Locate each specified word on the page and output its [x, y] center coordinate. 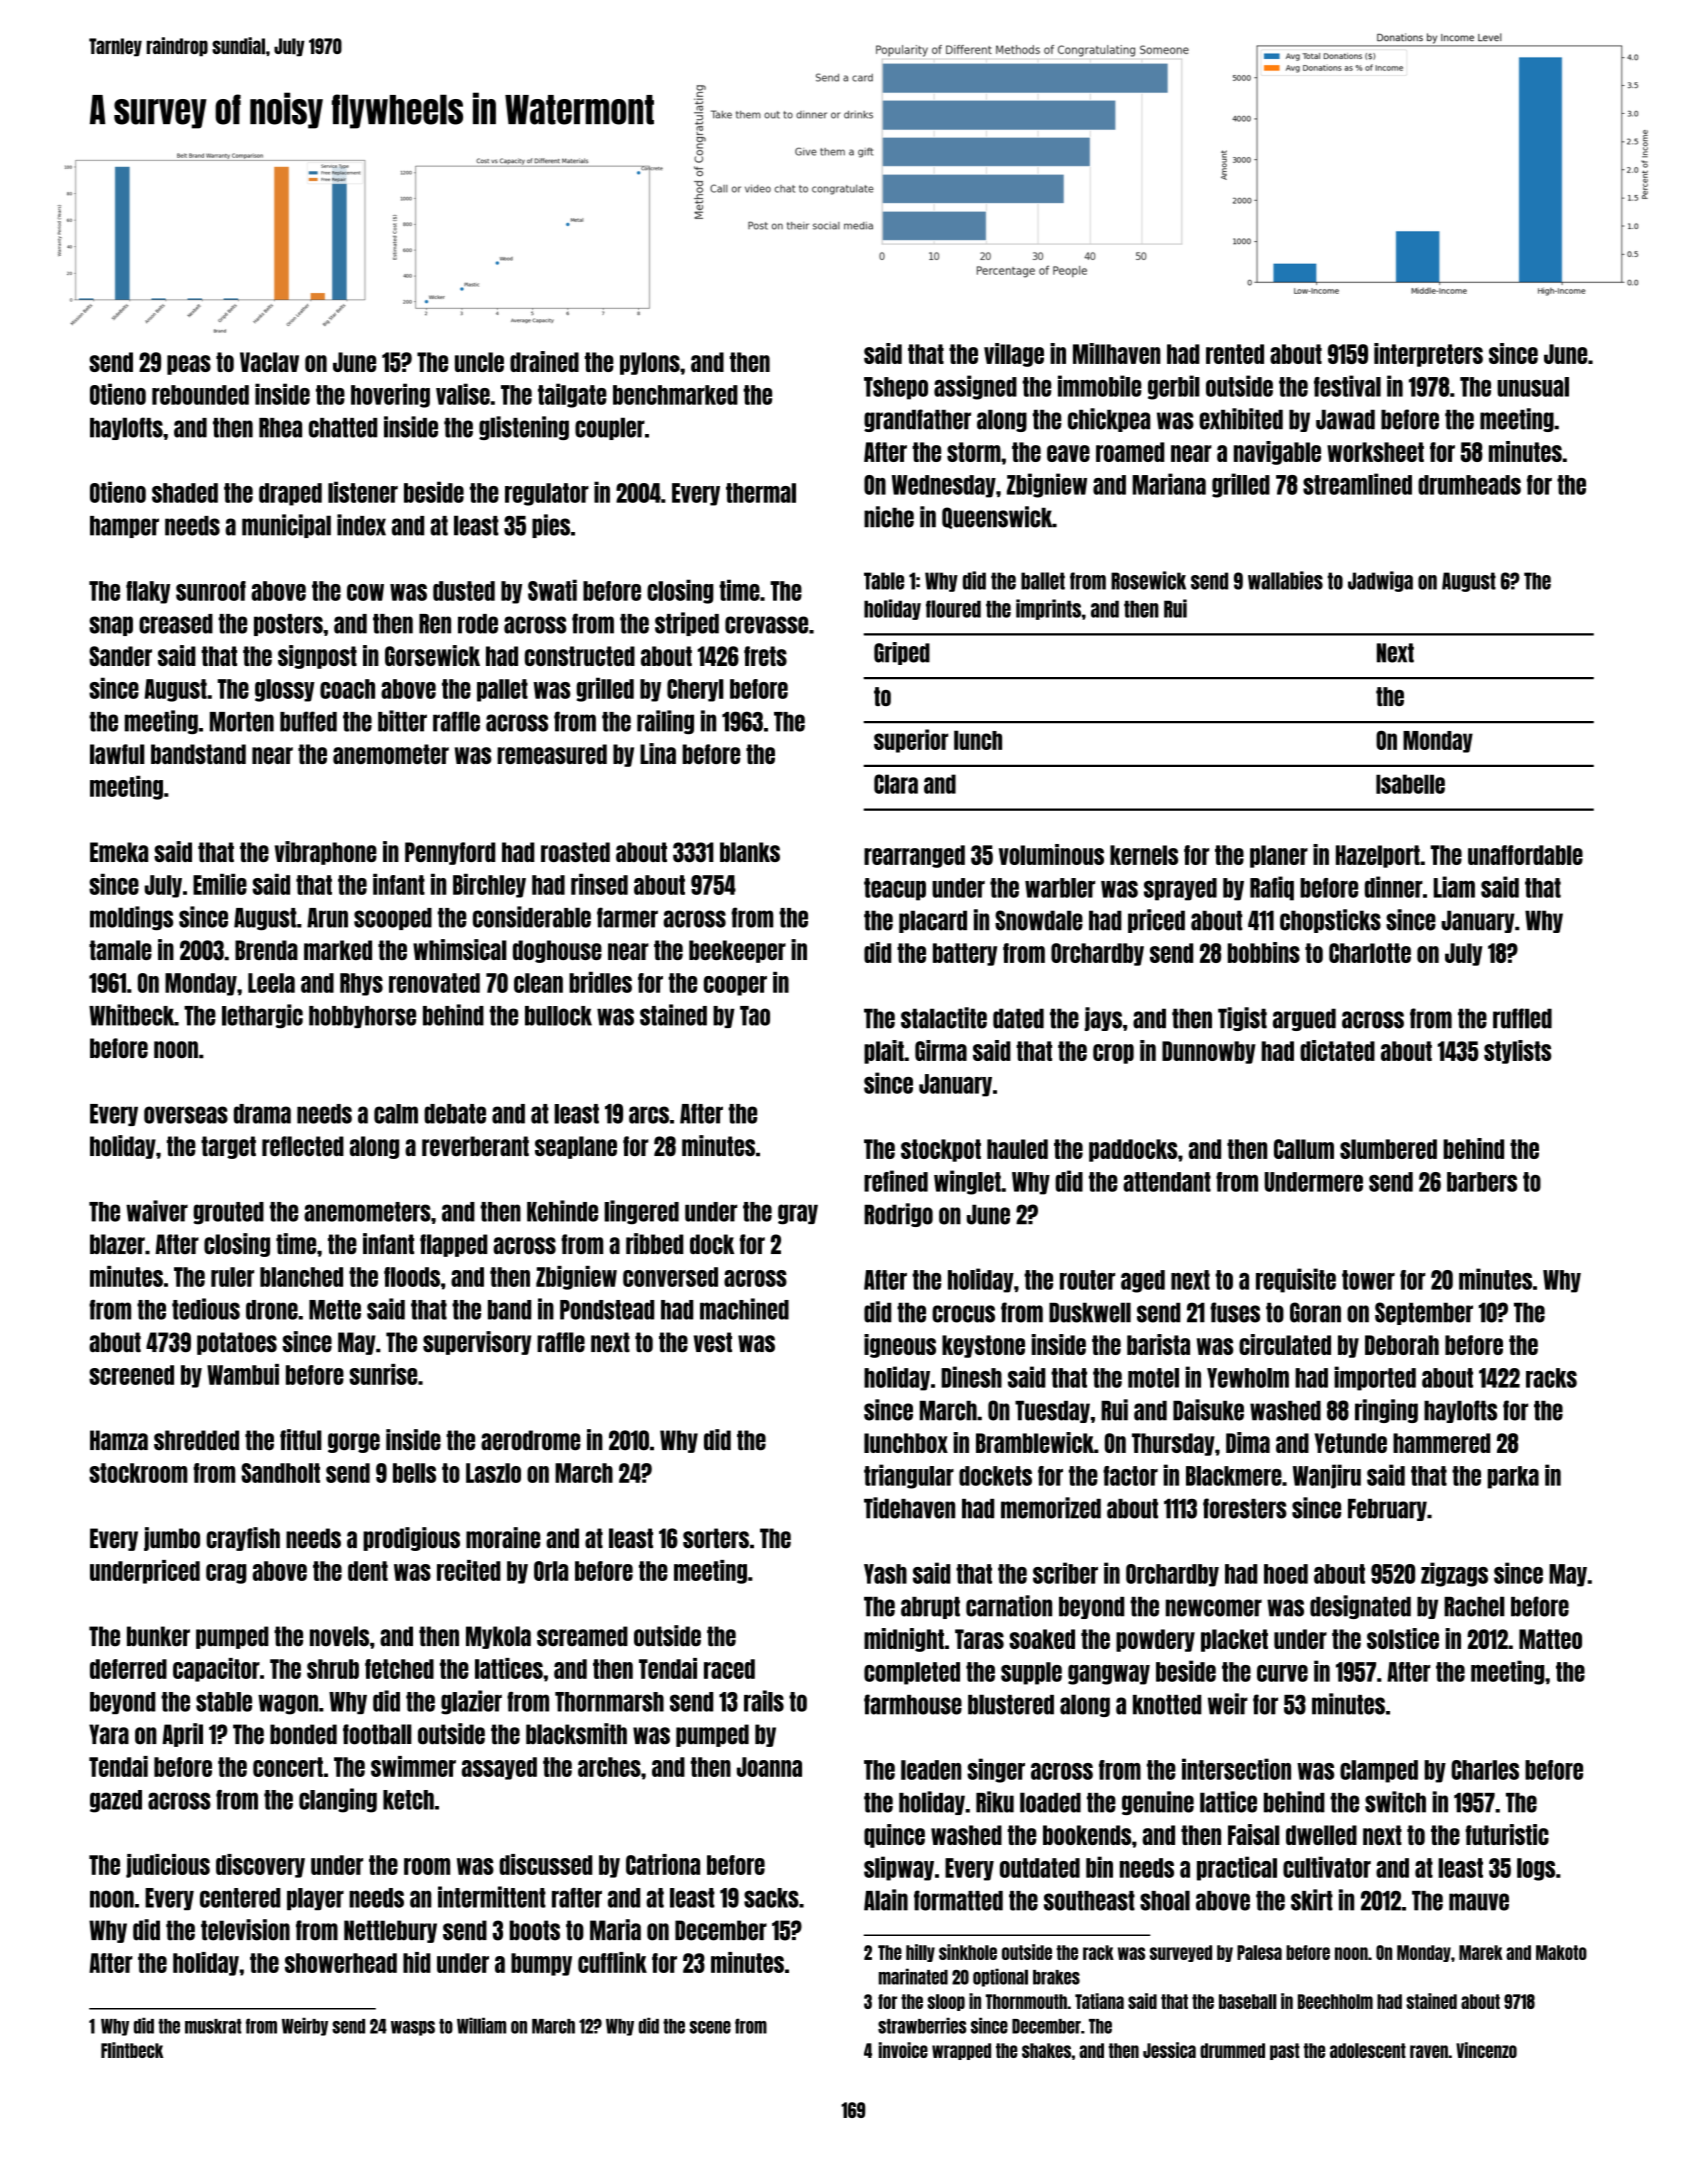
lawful [117, 754]
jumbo [172, 1539]
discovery [260, 1866]
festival [1347, 386]
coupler [610, 428]
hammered [1441, 1443]
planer [1279, 856]
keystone [983, 1346]
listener [363, 492]
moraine [503, 1538]
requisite [1296, 1280]
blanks [750, 852]
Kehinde [562, 1211]
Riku [995, 1802]
